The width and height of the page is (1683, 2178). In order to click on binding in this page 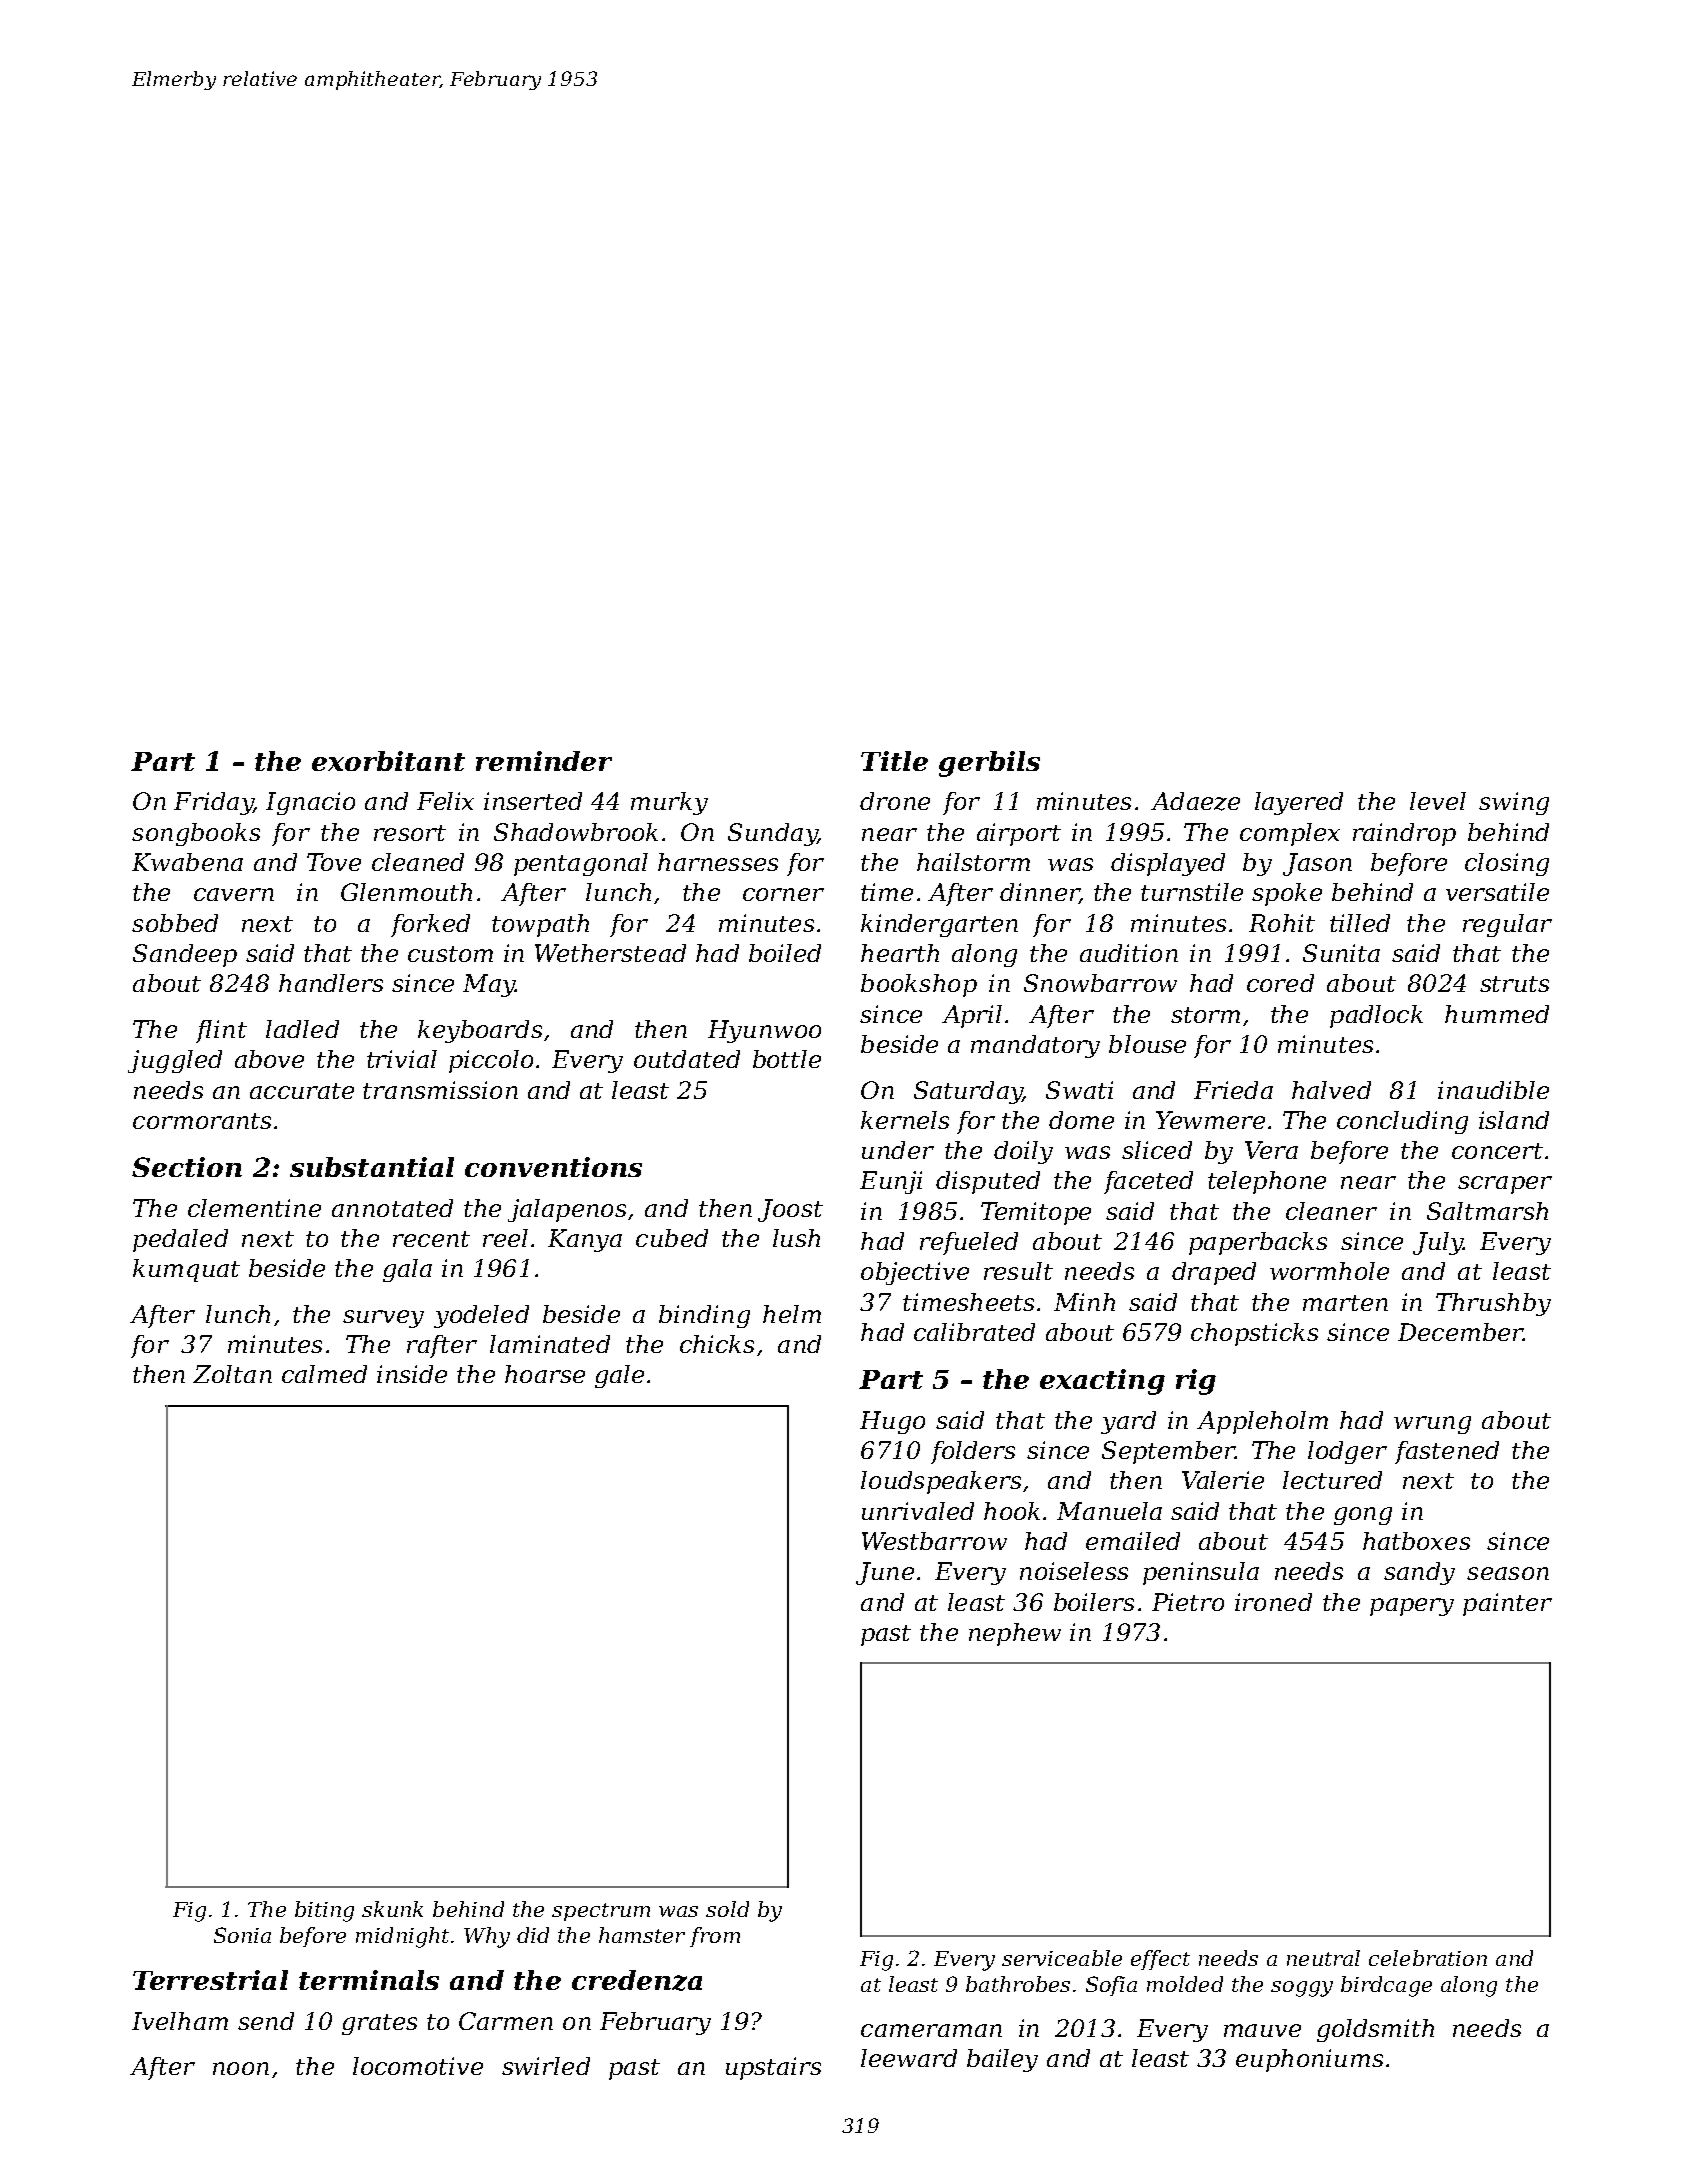, I will do `click(704, 1316)`.
